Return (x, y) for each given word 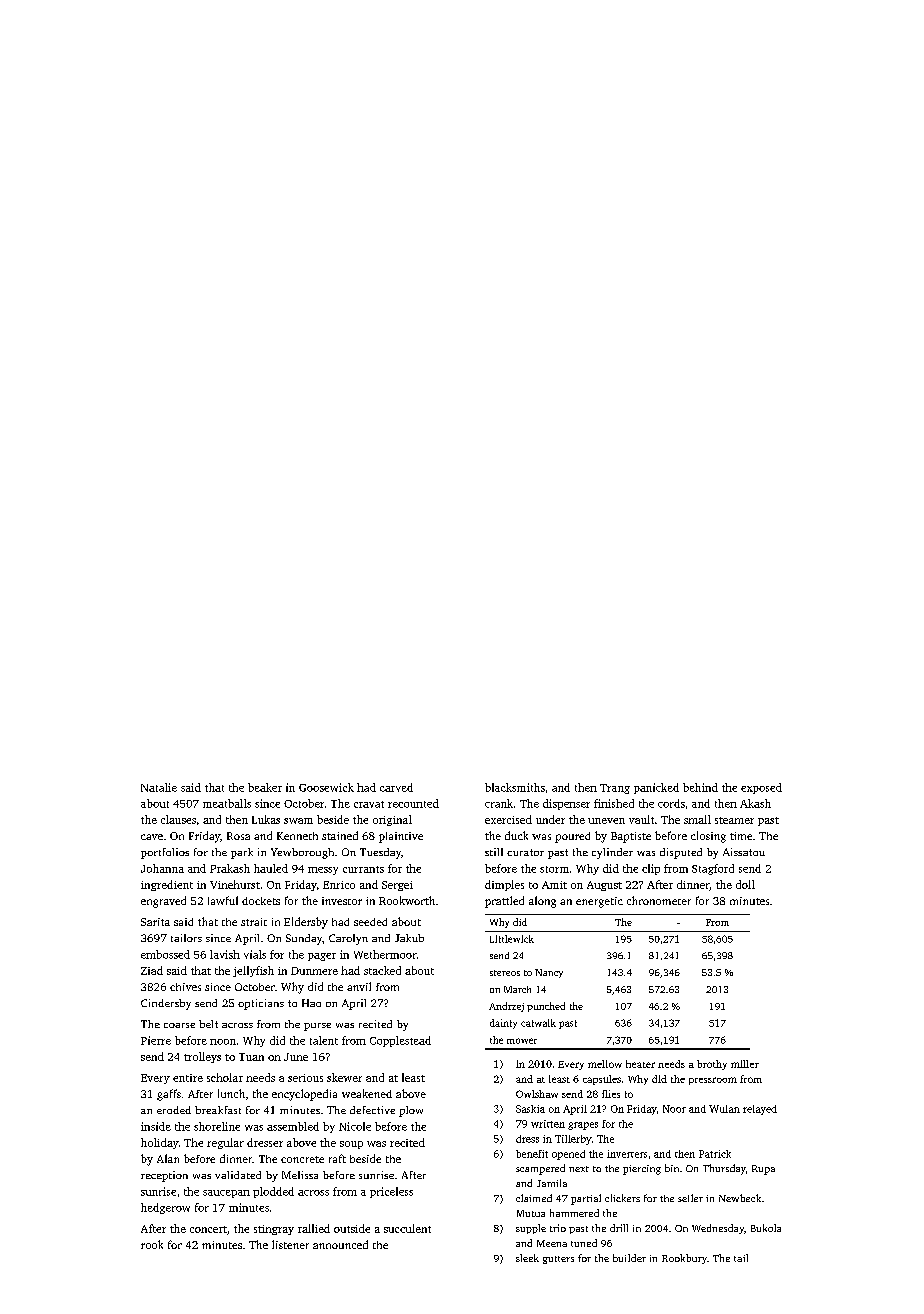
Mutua (531, 1213)
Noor (674, 1109)
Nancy (549, 973)
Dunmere (314, 971)
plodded (273, 1192)
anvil (359, 986)
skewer (344, 1077)
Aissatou (744, 852)
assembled (293, 1126)
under (550, 819)
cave (152, 837)
